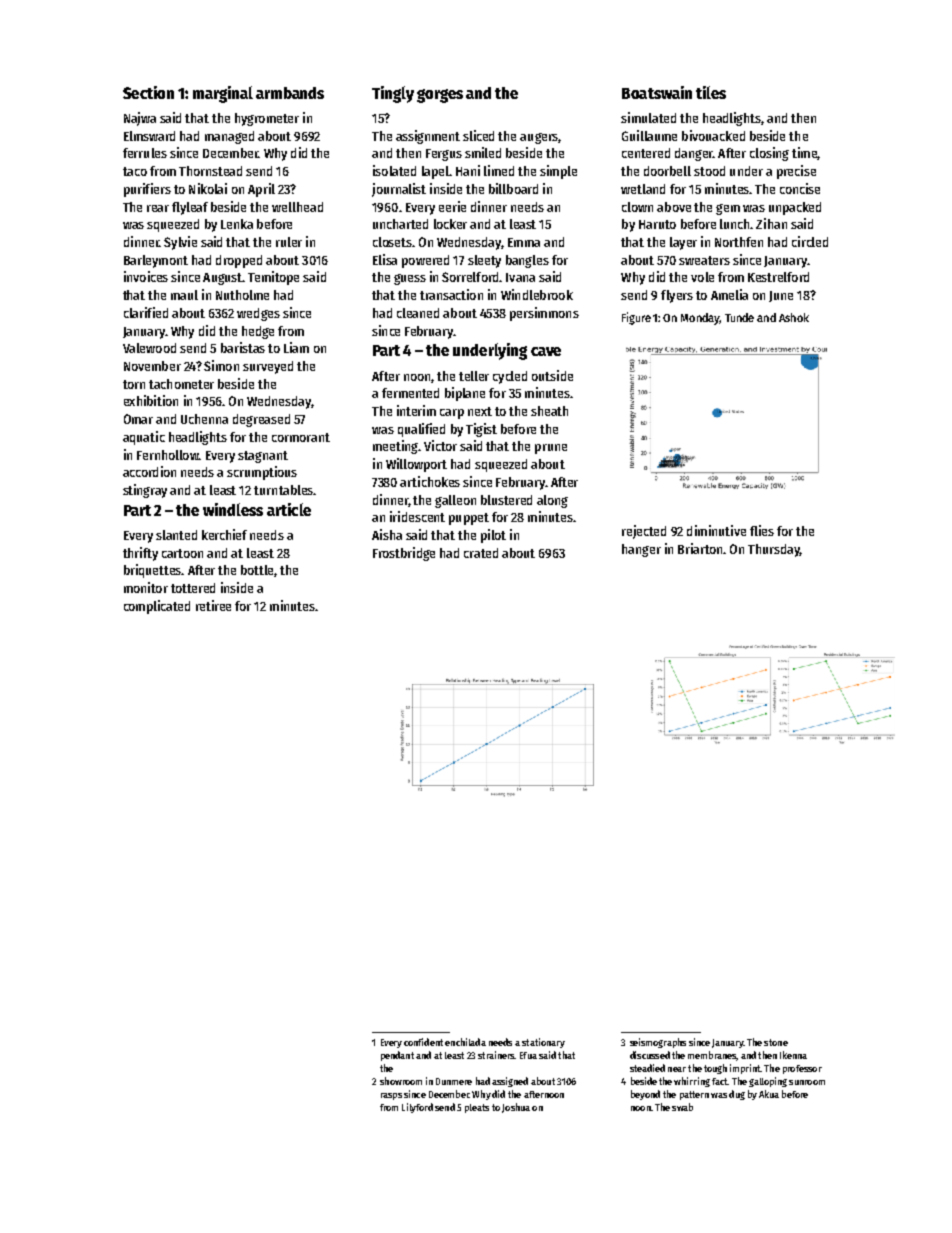 This image has height=1233, width=952. I want to click on tiles, so click(711, 92).
